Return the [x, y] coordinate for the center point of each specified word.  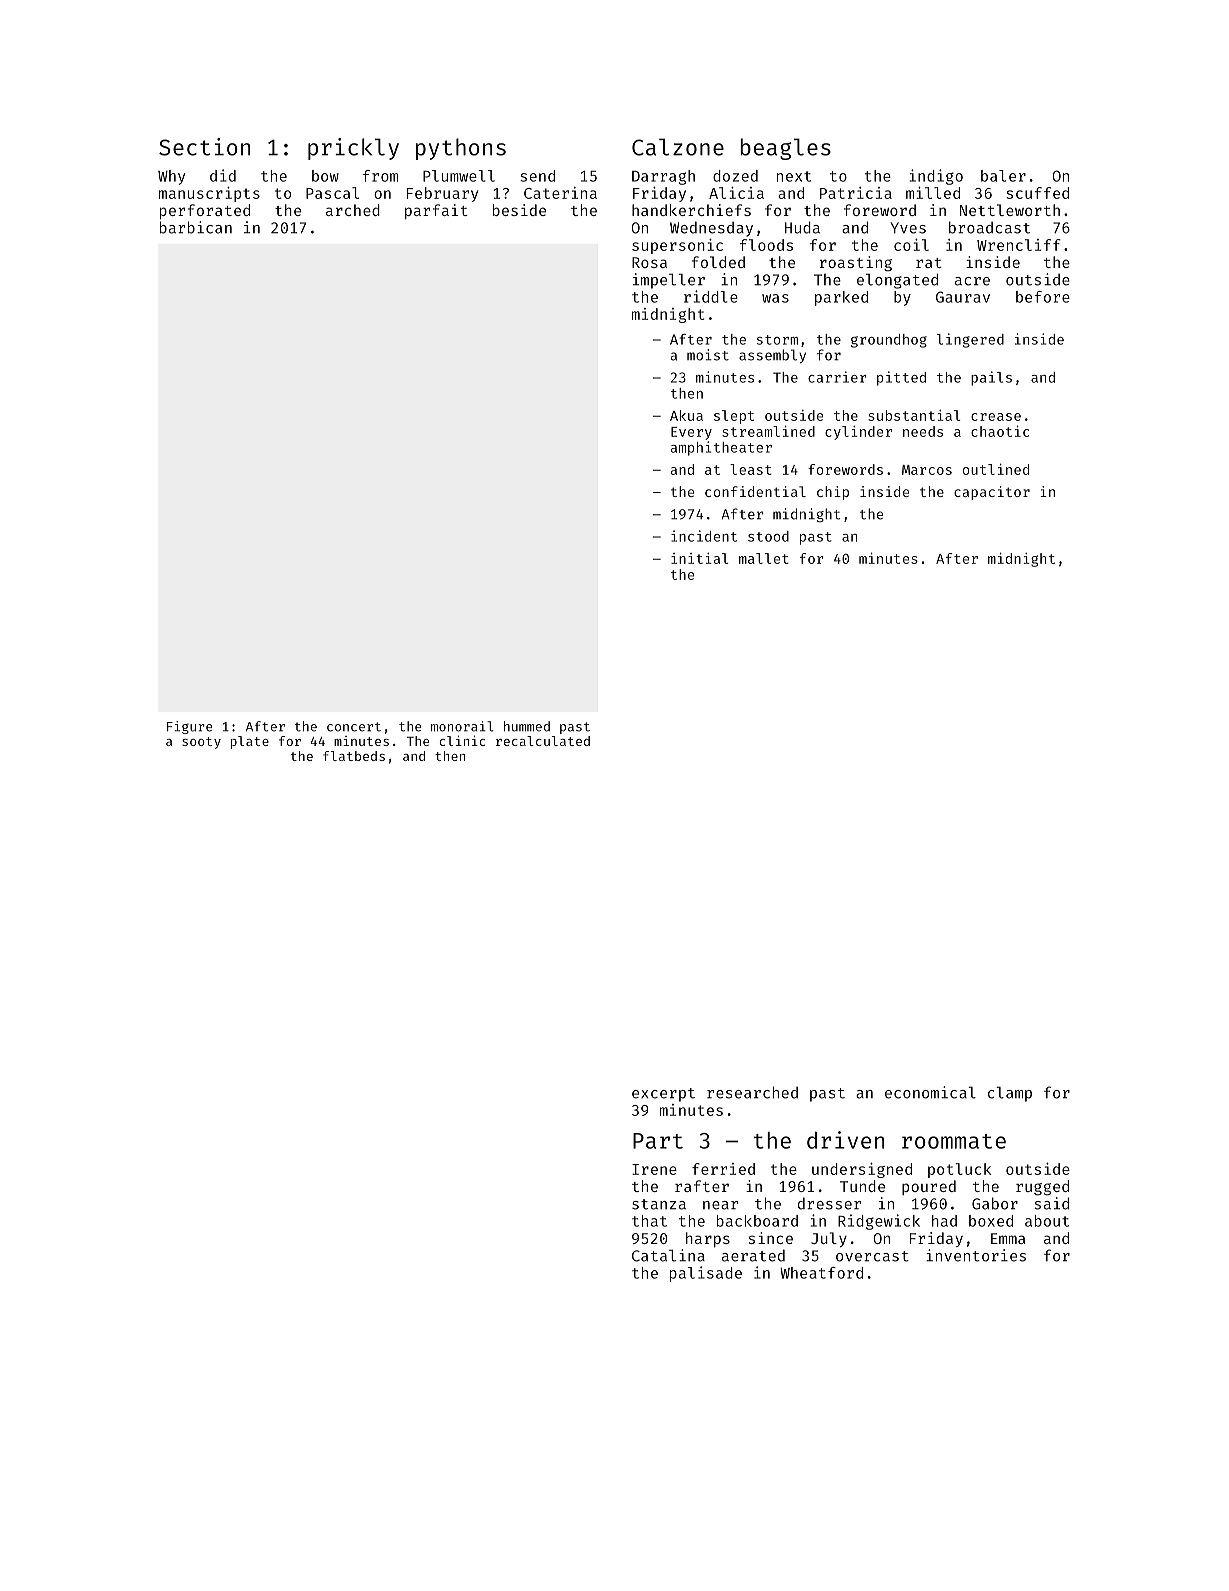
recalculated [543, 741]
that [649, 1221]
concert [354, 727]
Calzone [678, 147]
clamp [1010, 1094]
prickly [353, 149]
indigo [936, 177]
